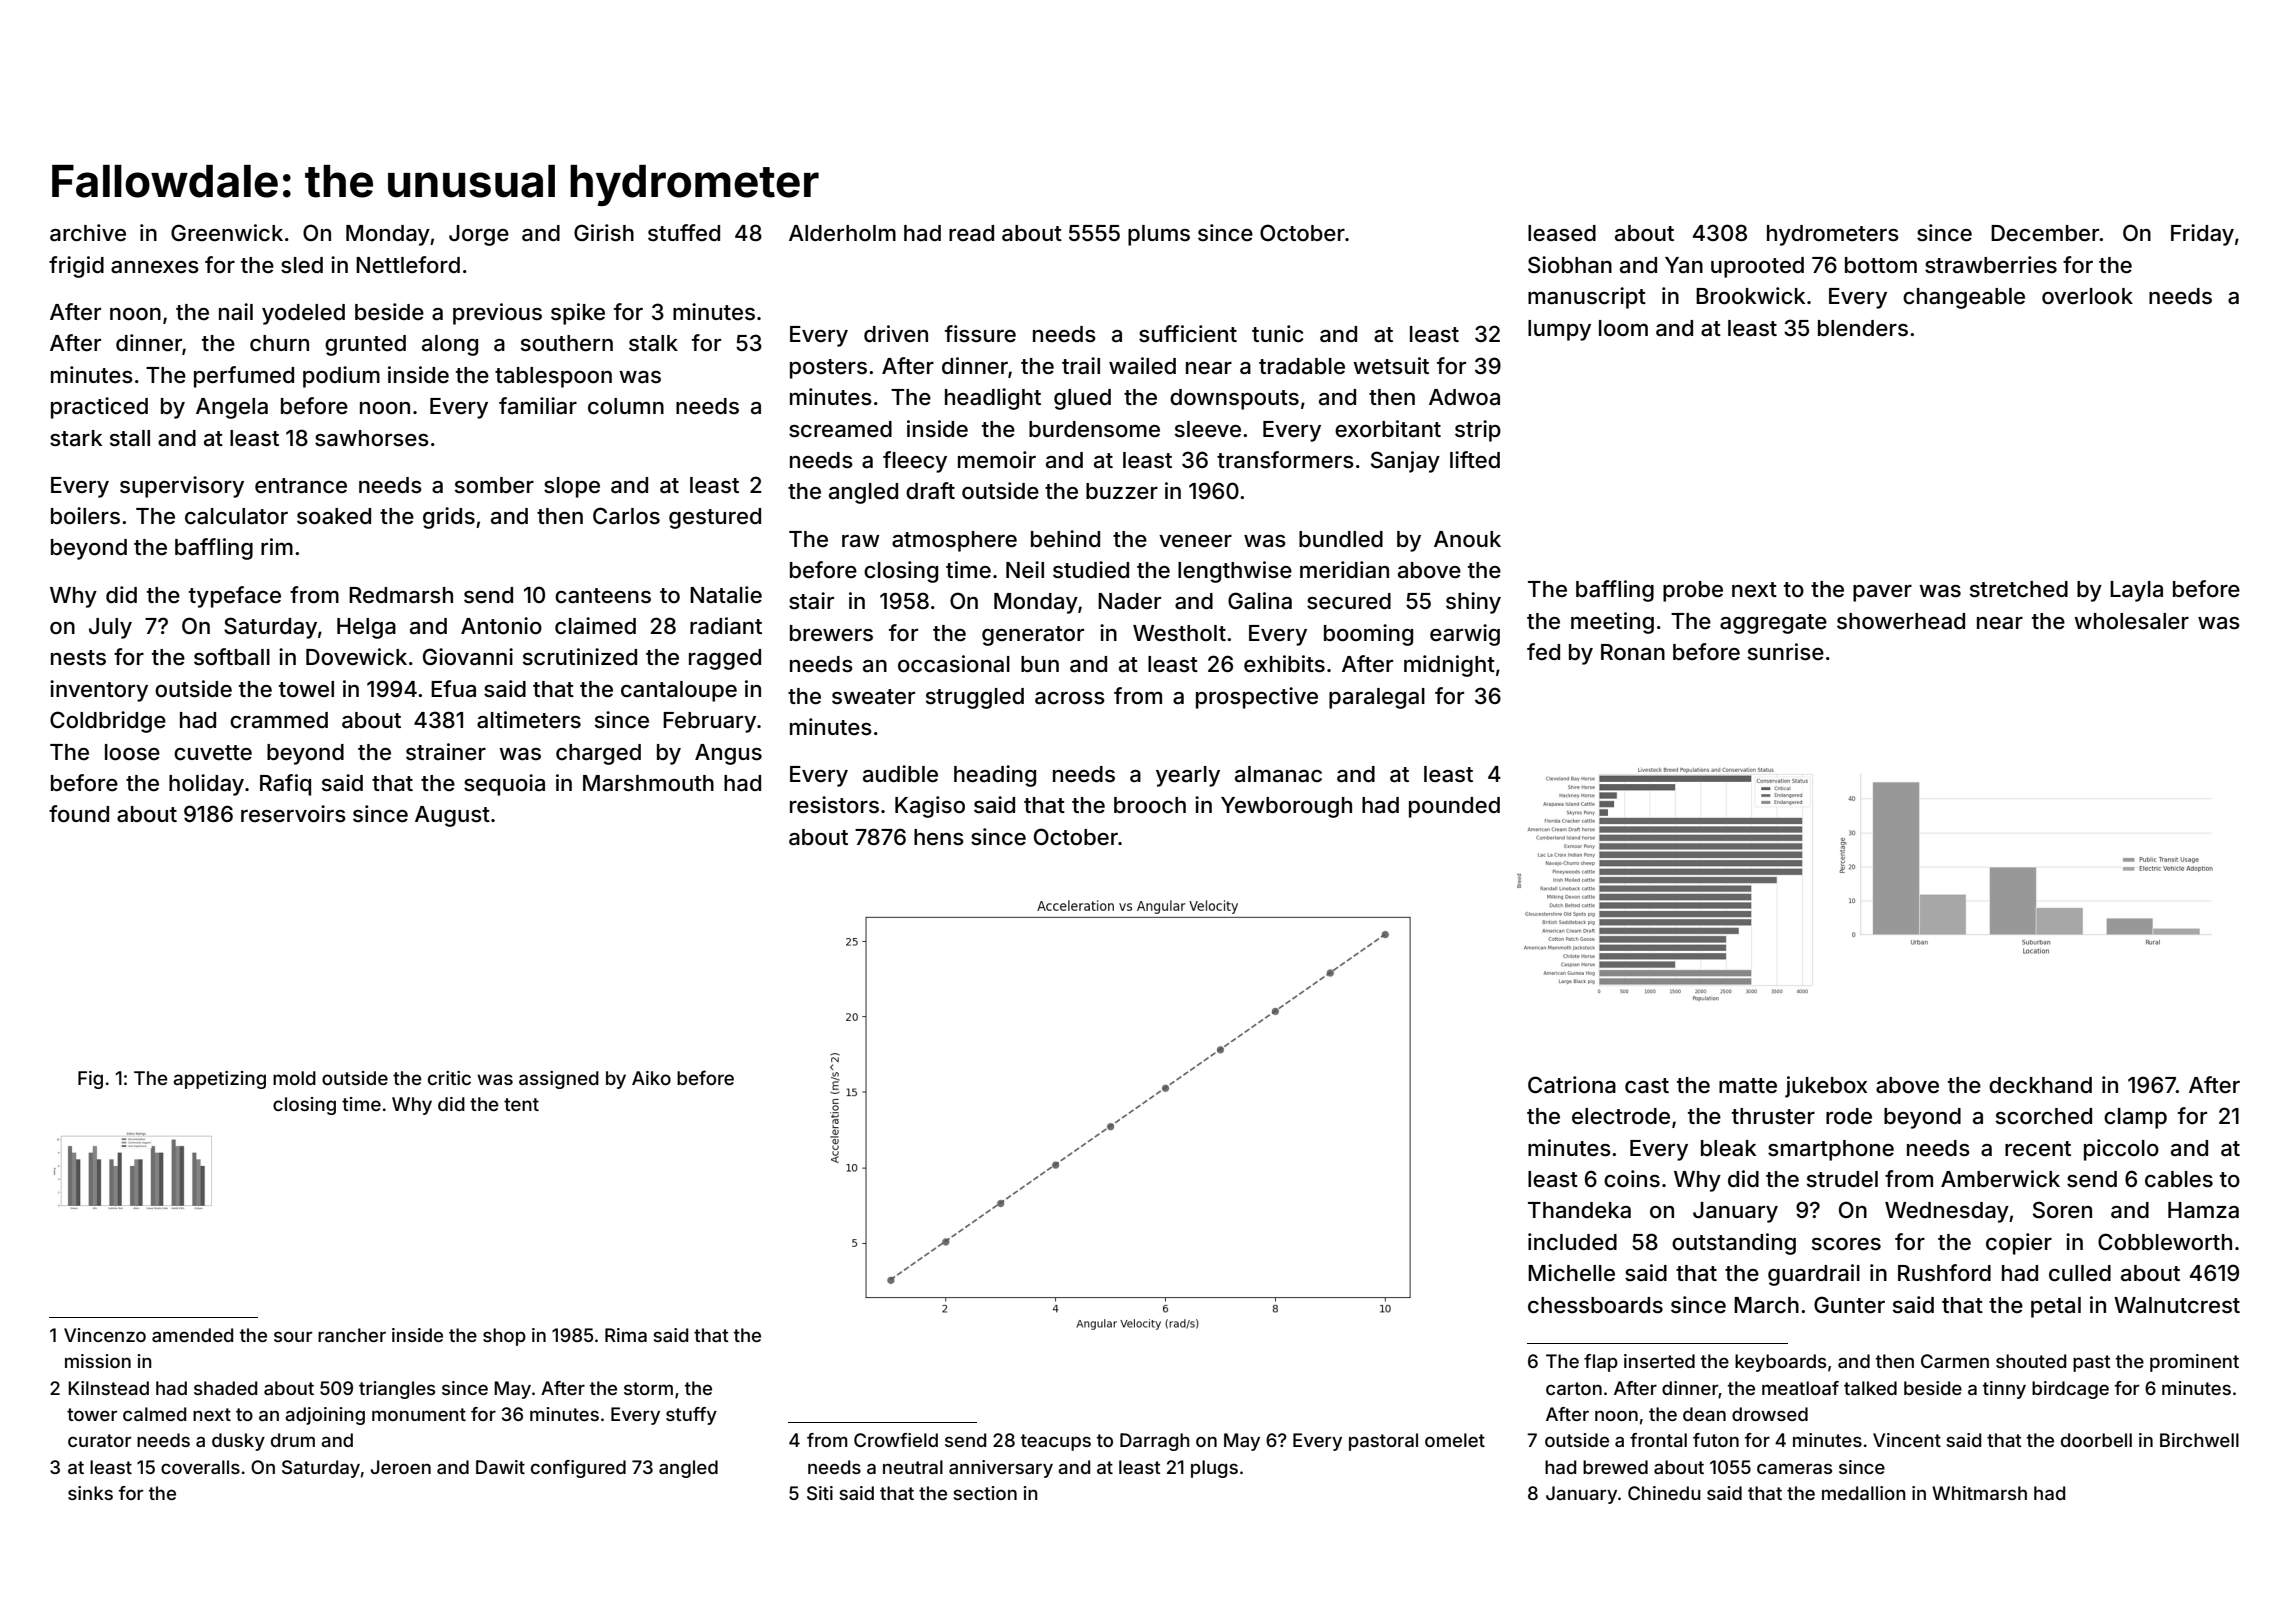  What do you see at coordinates (1849, 1305) in the screenshot?
I see `Gunter` at bounding box center [1849, 1305].
